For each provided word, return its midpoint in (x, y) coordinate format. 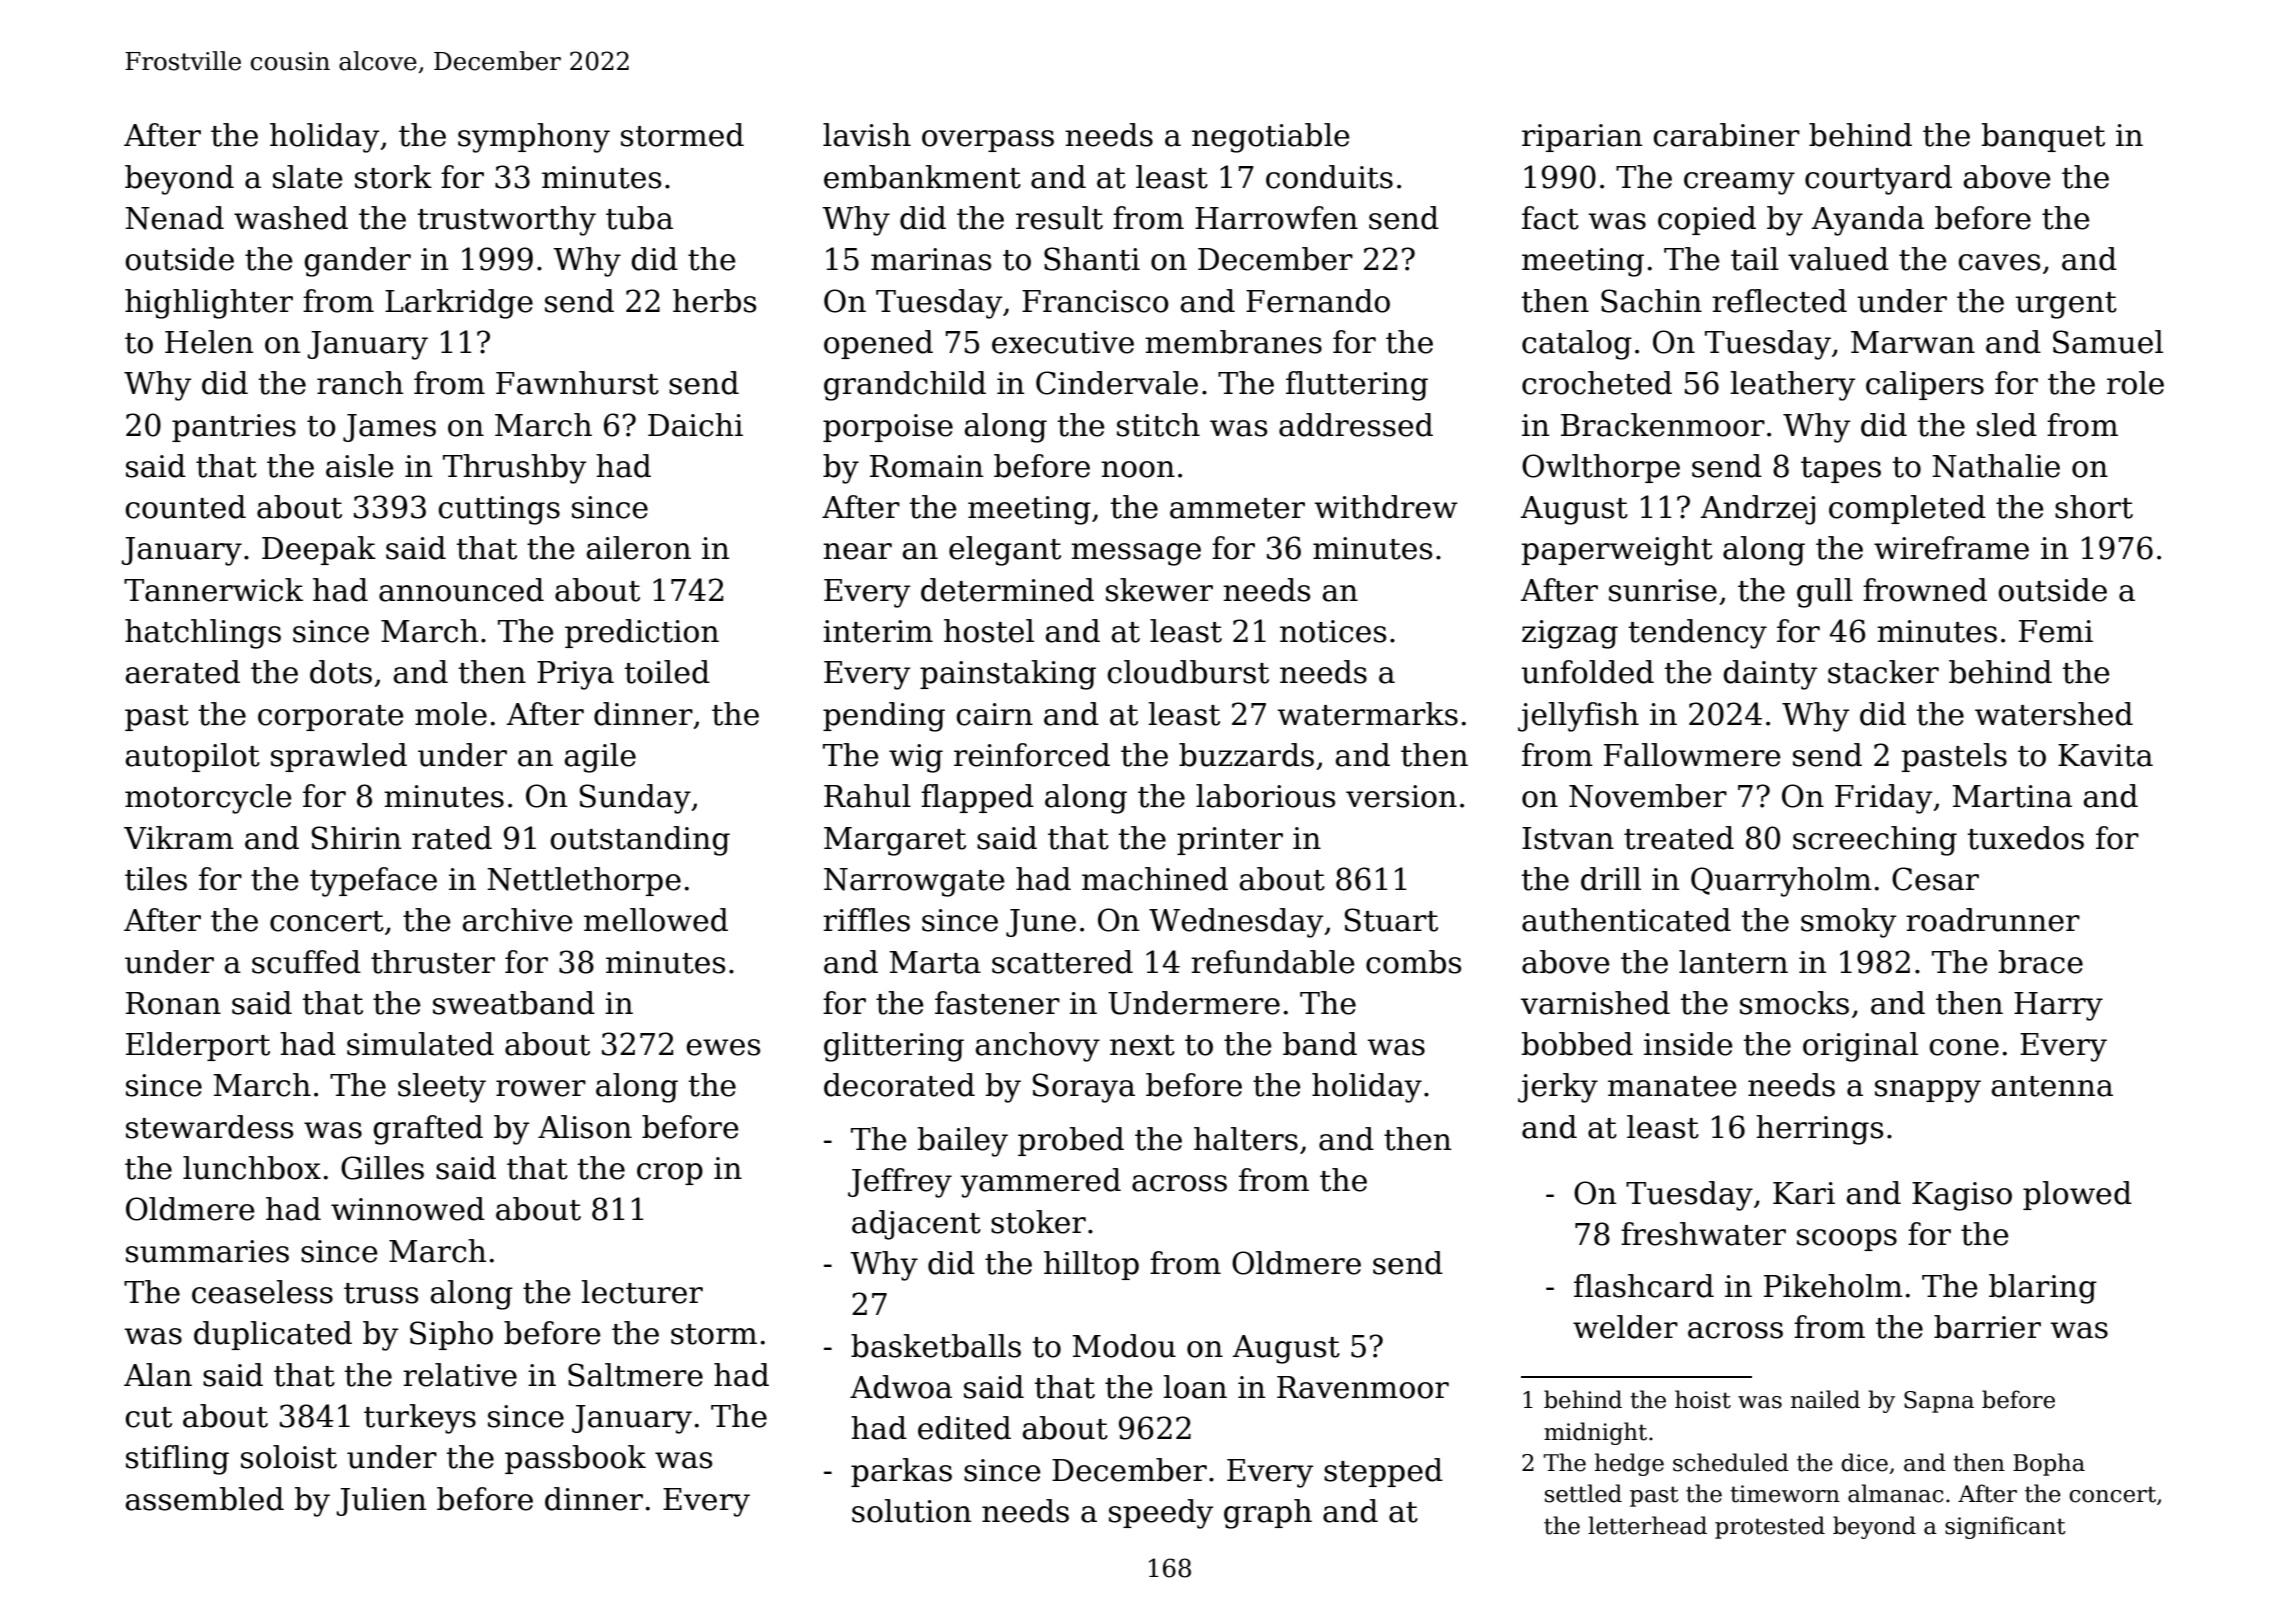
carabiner (1726, 135)
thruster (433, 962)
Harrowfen (1276, 218)
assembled (204, 1499)
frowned (1925, 590)
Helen (209, 342)
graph (1268, 1514)
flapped (977, 798)
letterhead (1647, 1525)
